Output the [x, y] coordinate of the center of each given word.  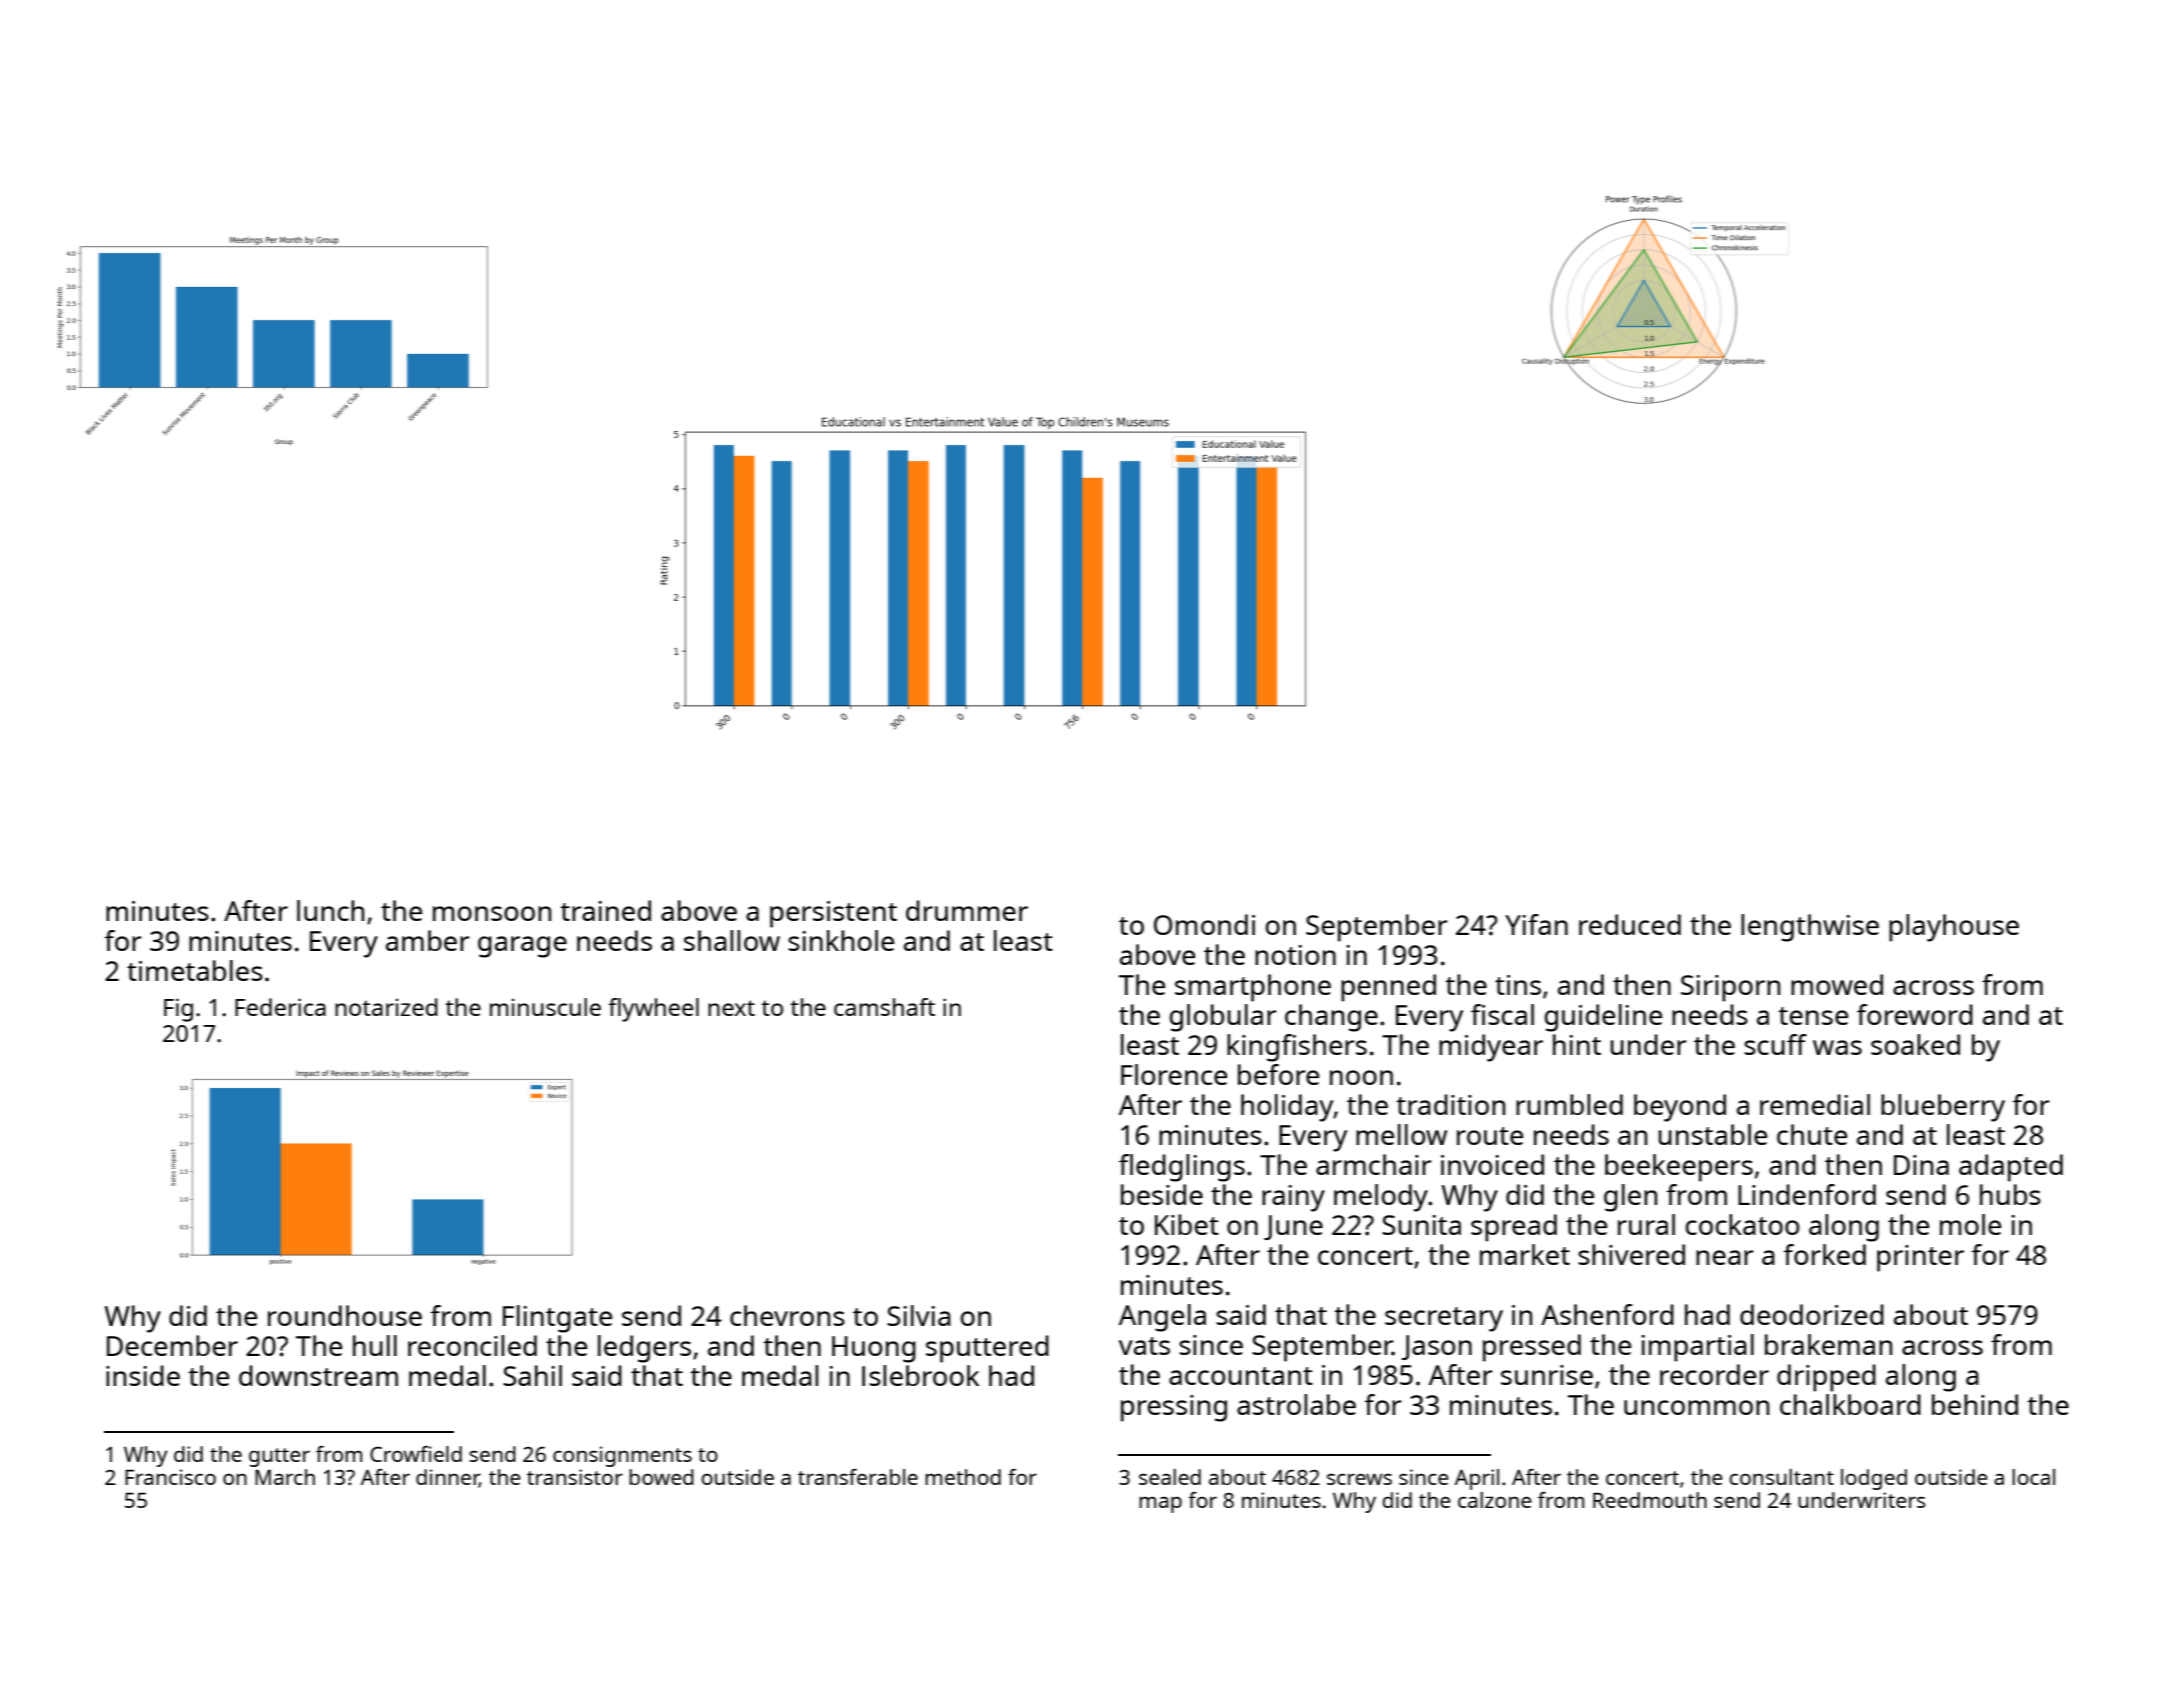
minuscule [545, 1007]
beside [1162, 1194]
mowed [1837, 984]
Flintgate [557, 1319]
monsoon [492, 913]
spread [1514, 1228]
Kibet [1187, 1224]
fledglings [1182, 1168]
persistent [833, 914]
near [1724, 1257]
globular [1223, 1018]
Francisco [170, 1477]
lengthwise [1810, 928]
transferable [858, 1477]
